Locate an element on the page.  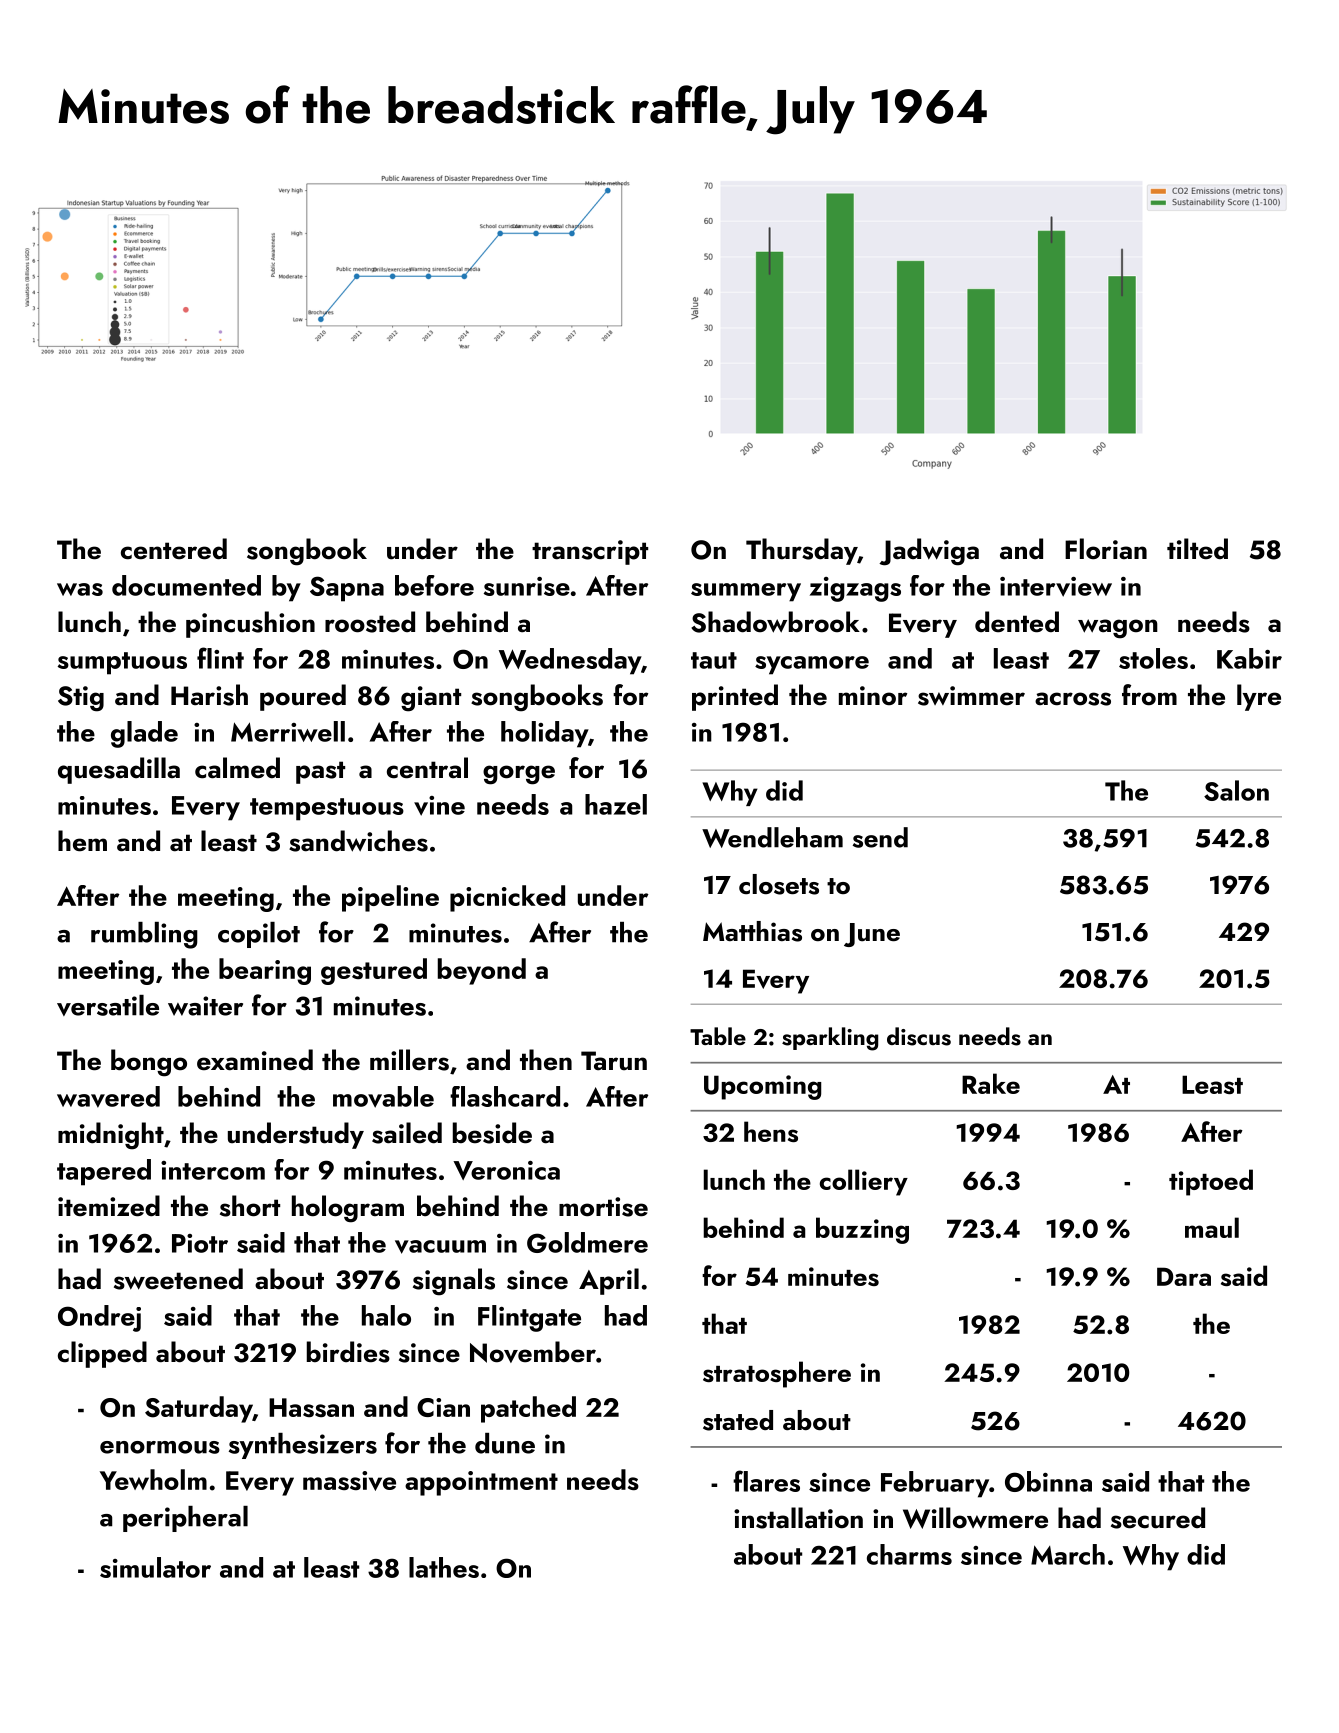
Yewholm is located at coordinates (153, 1479).
